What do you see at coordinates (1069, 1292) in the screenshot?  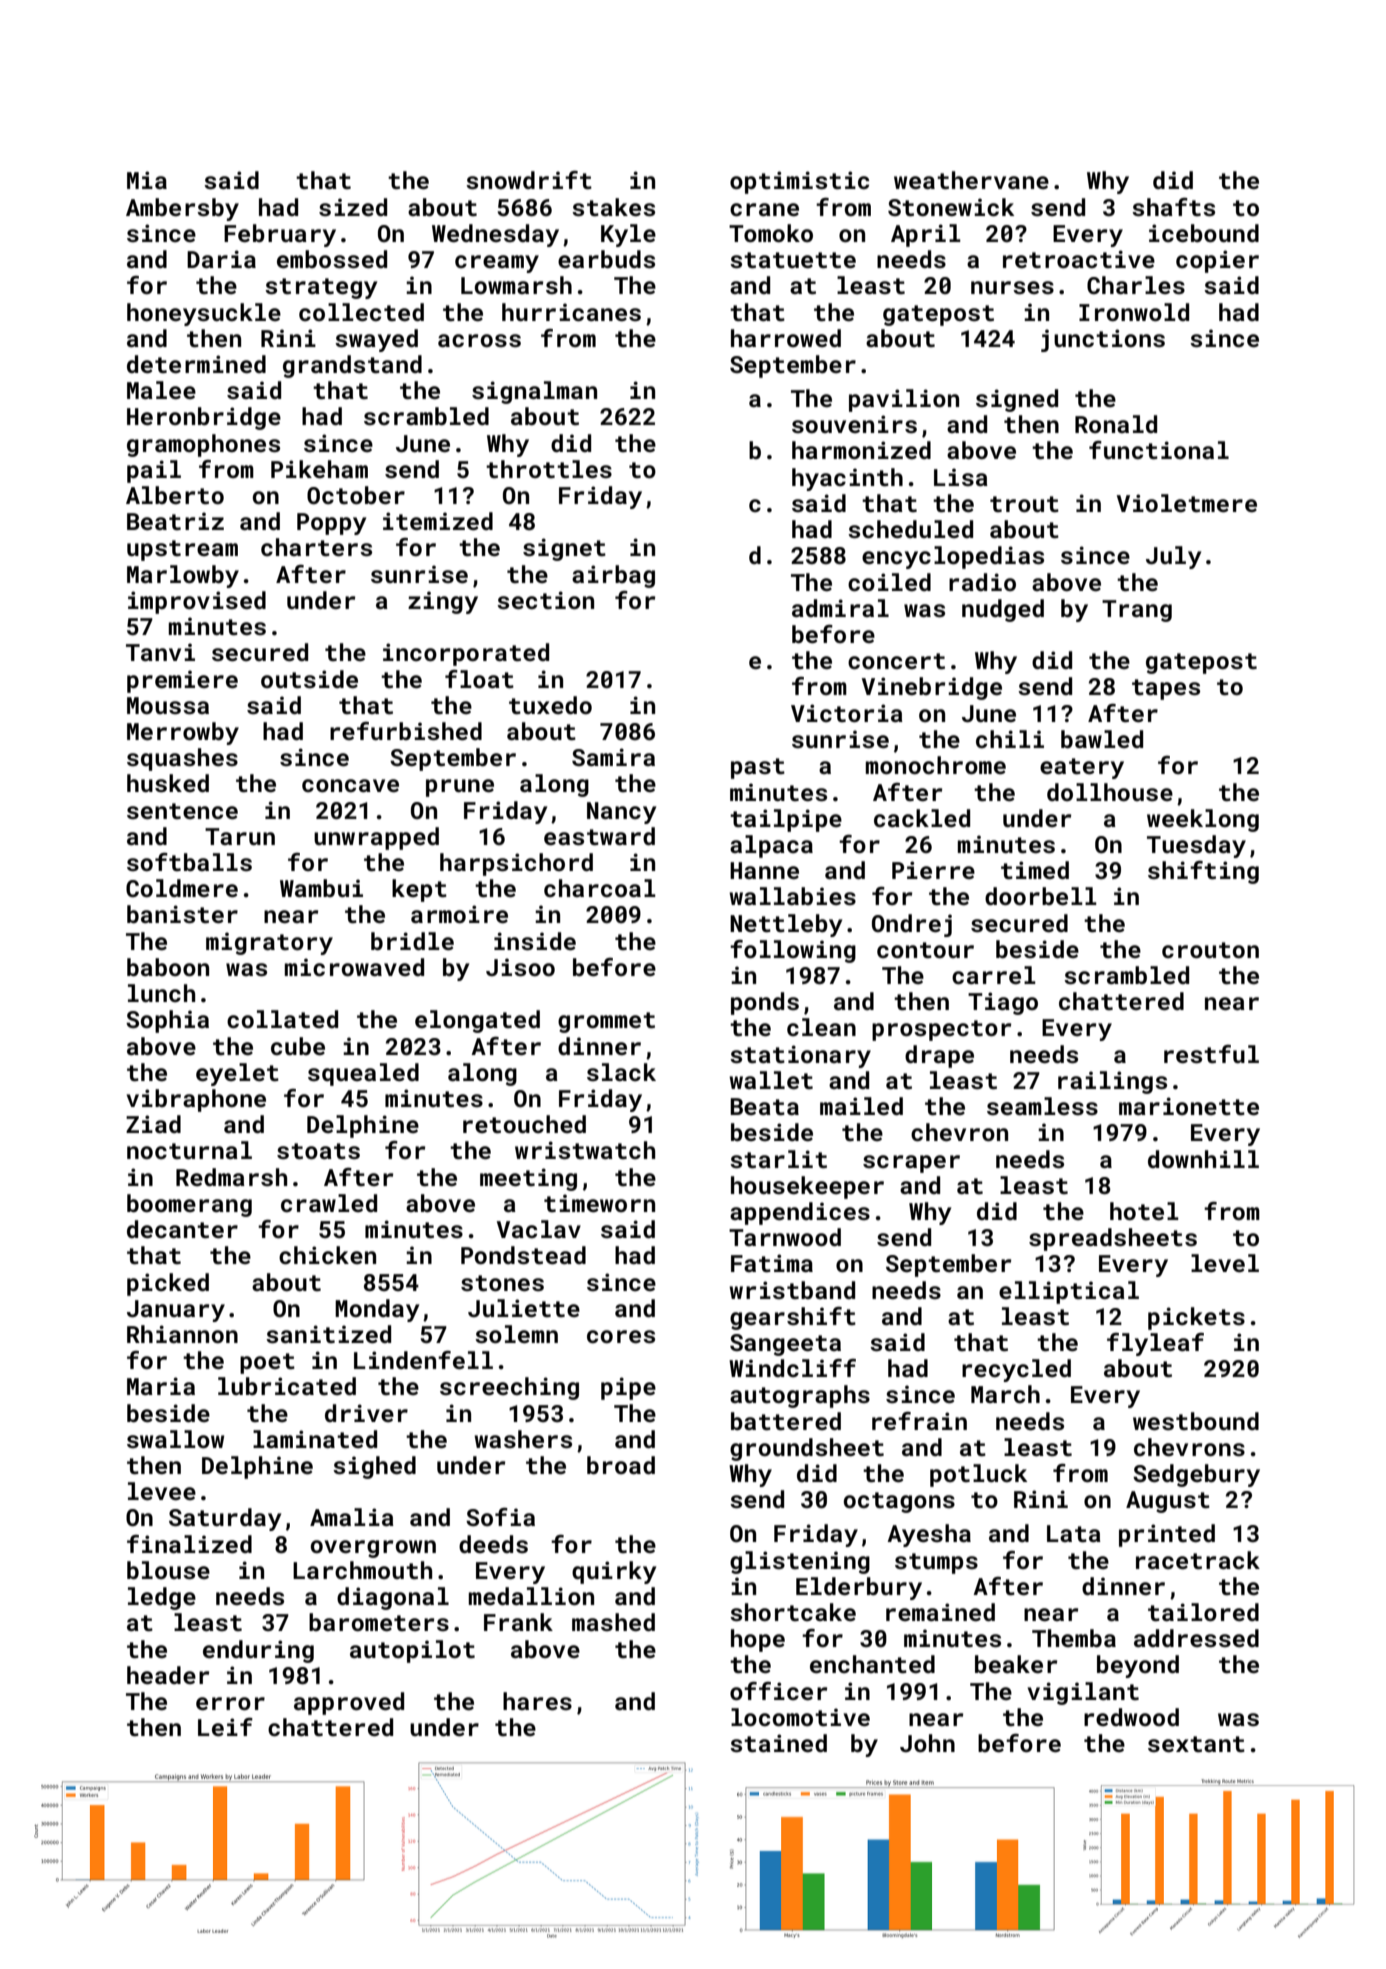 I see `elliptical` at bounding box center [1069, 1292].
